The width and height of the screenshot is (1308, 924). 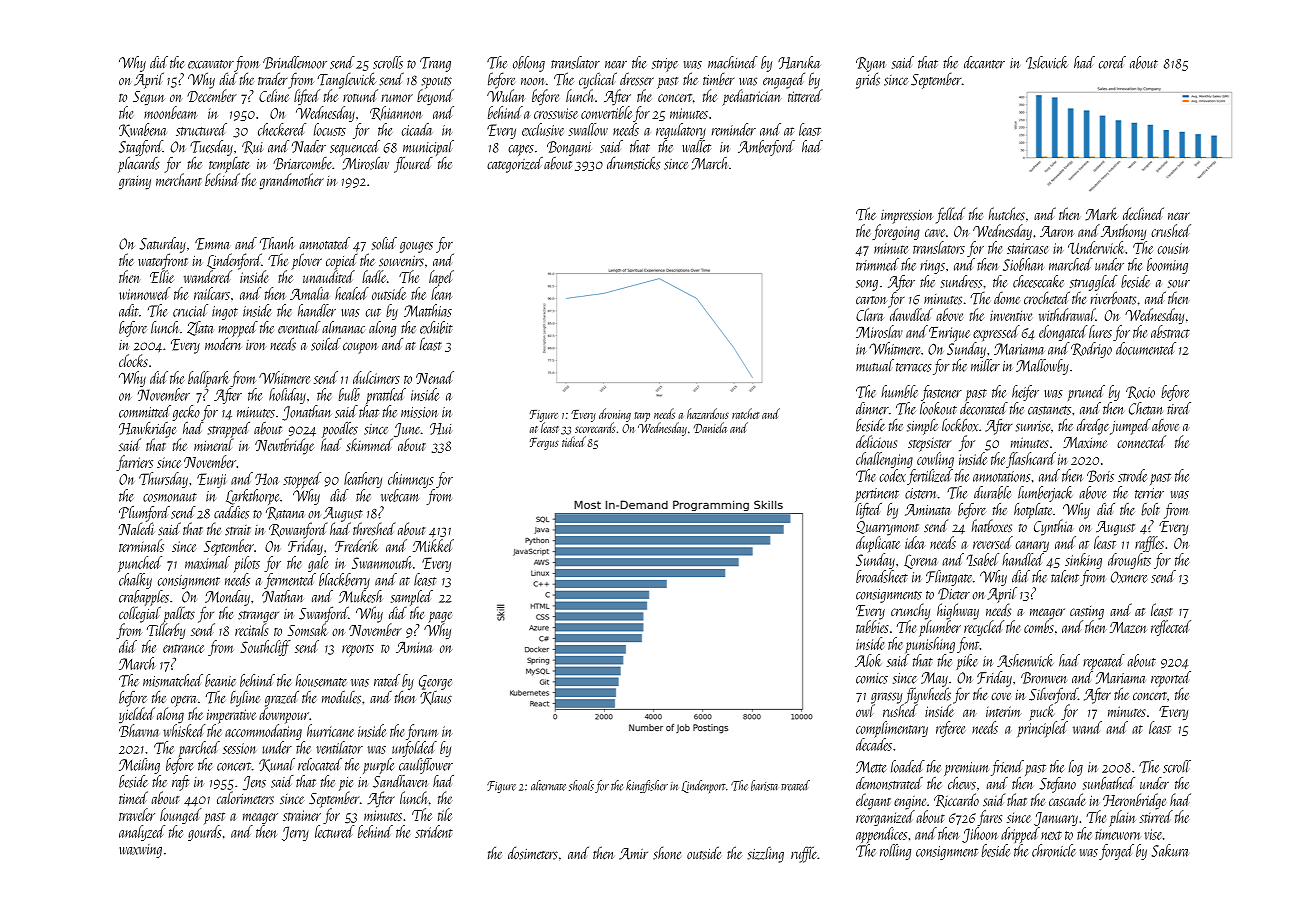 I want to click on bolt, so click(x=1150, y=509).
